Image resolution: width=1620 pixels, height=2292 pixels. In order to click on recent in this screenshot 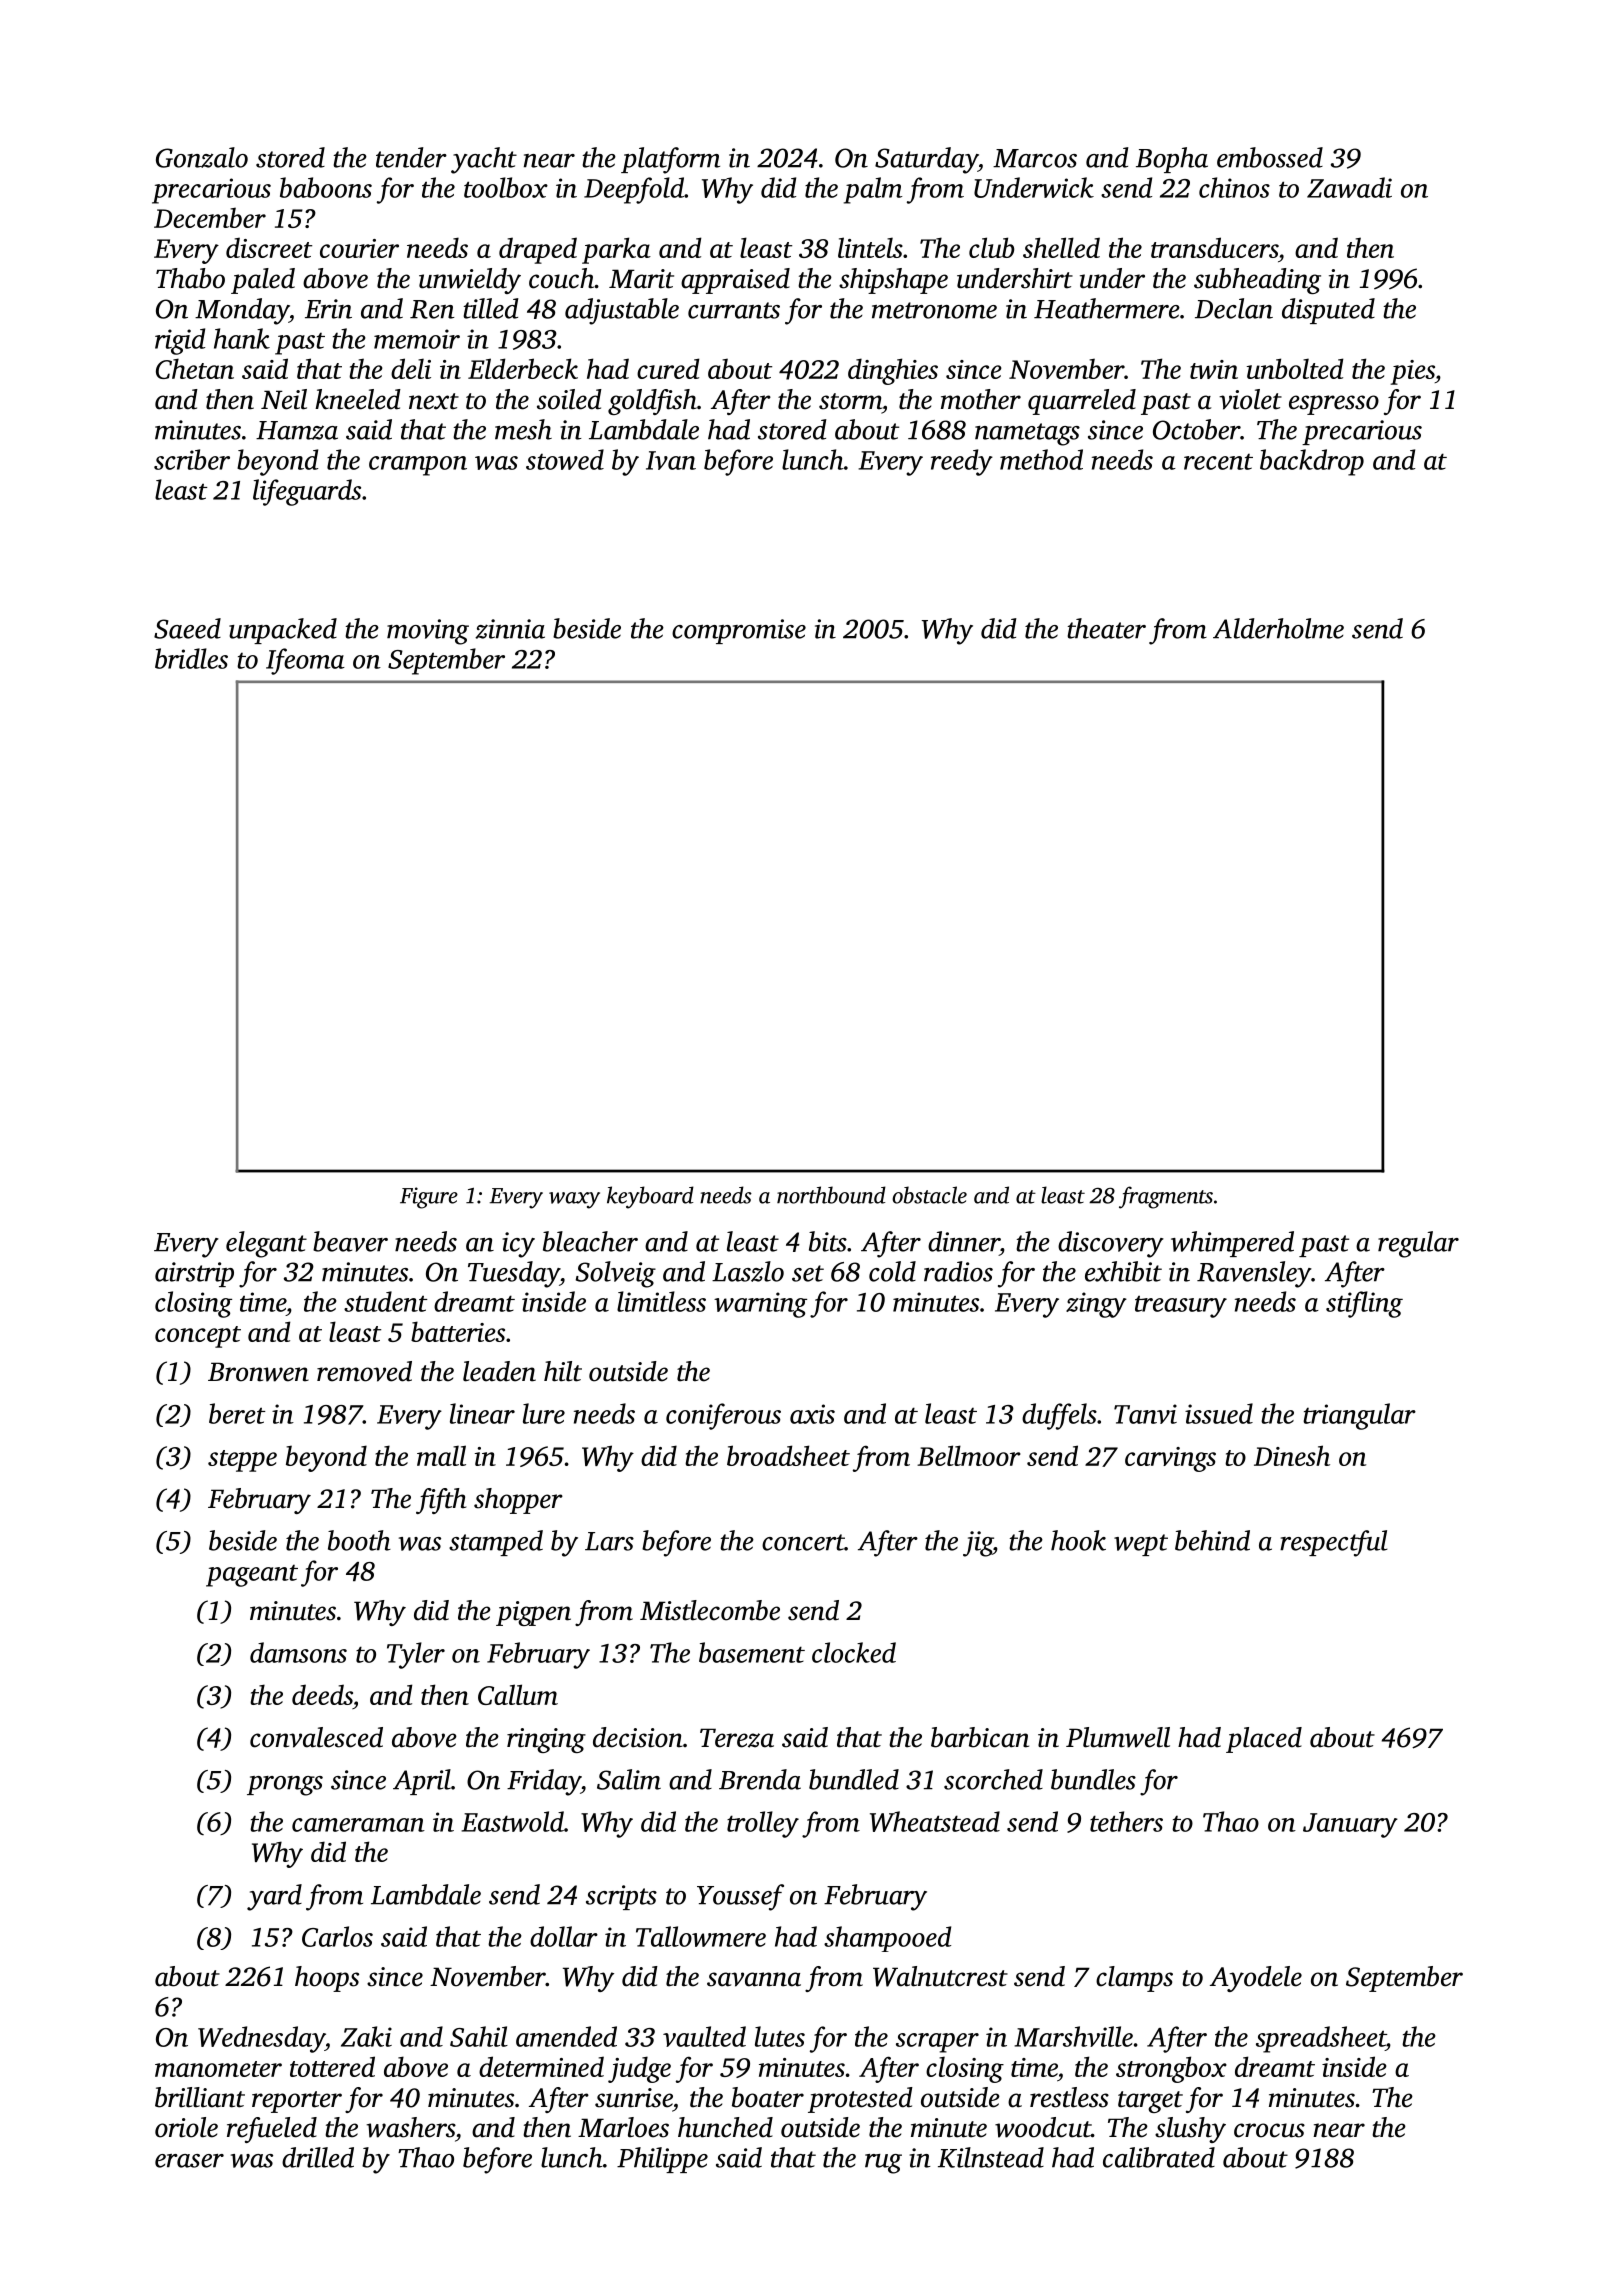, I will do `click(1218, 462)`.
